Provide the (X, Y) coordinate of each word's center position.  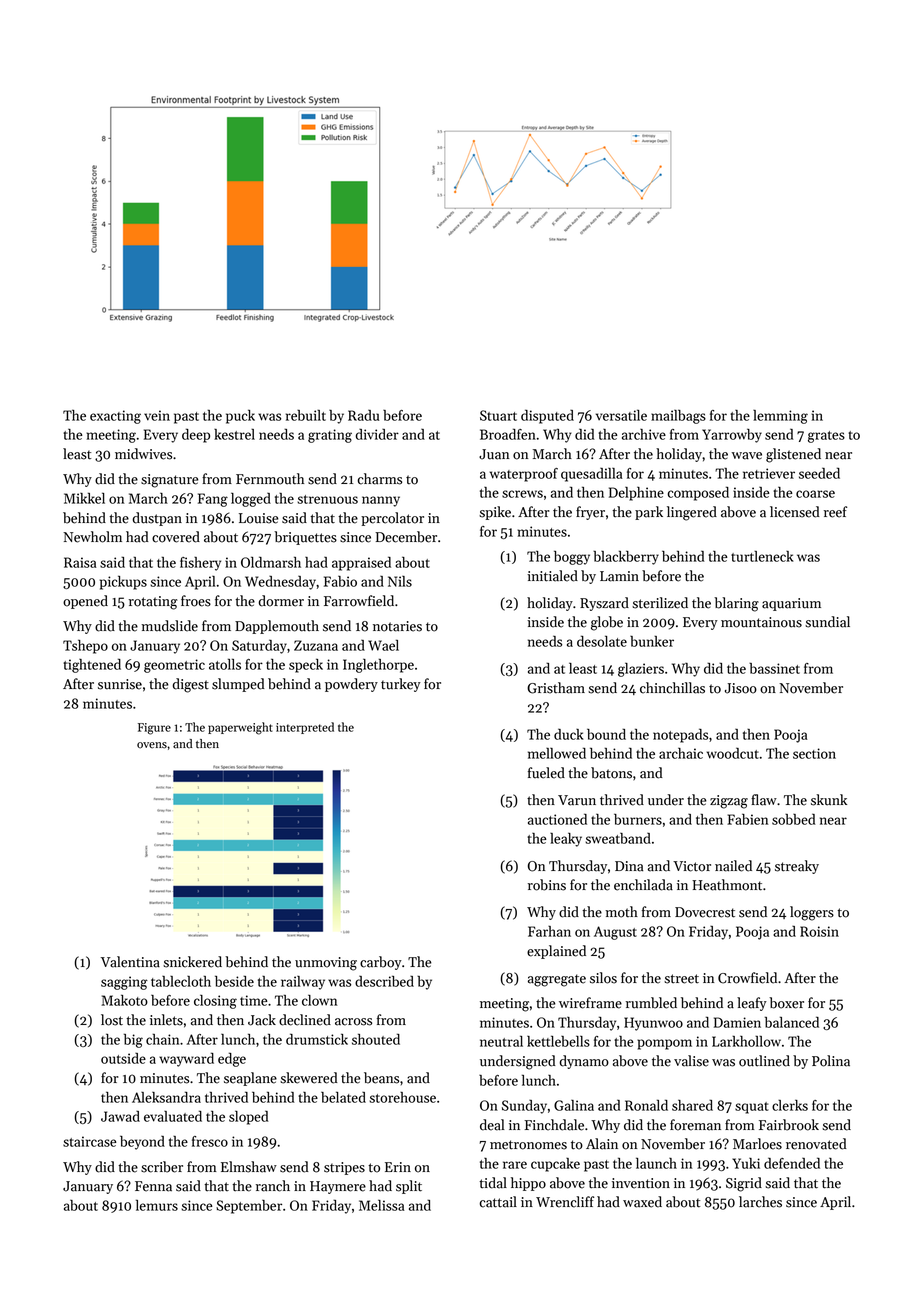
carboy (381, 963)
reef (835, 512)
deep (196, 435)
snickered (192, 962)
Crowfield (747, 978)
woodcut (733, 753)
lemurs (157, 1205)
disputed (547, 416)
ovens (152, 745)
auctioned (557, 819)
